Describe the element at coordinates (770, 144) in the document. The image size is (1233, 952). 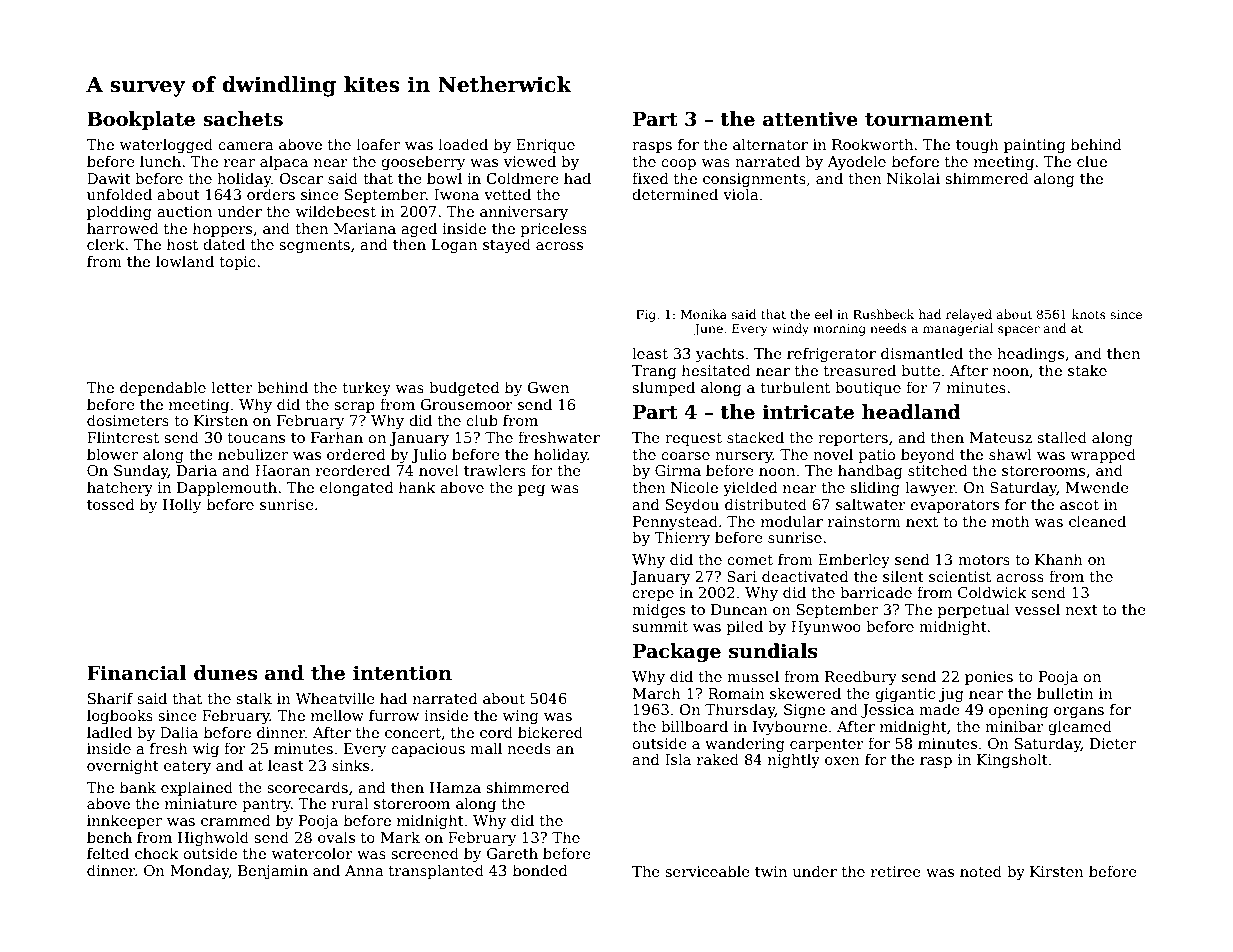
I see `alternator` at that location.
